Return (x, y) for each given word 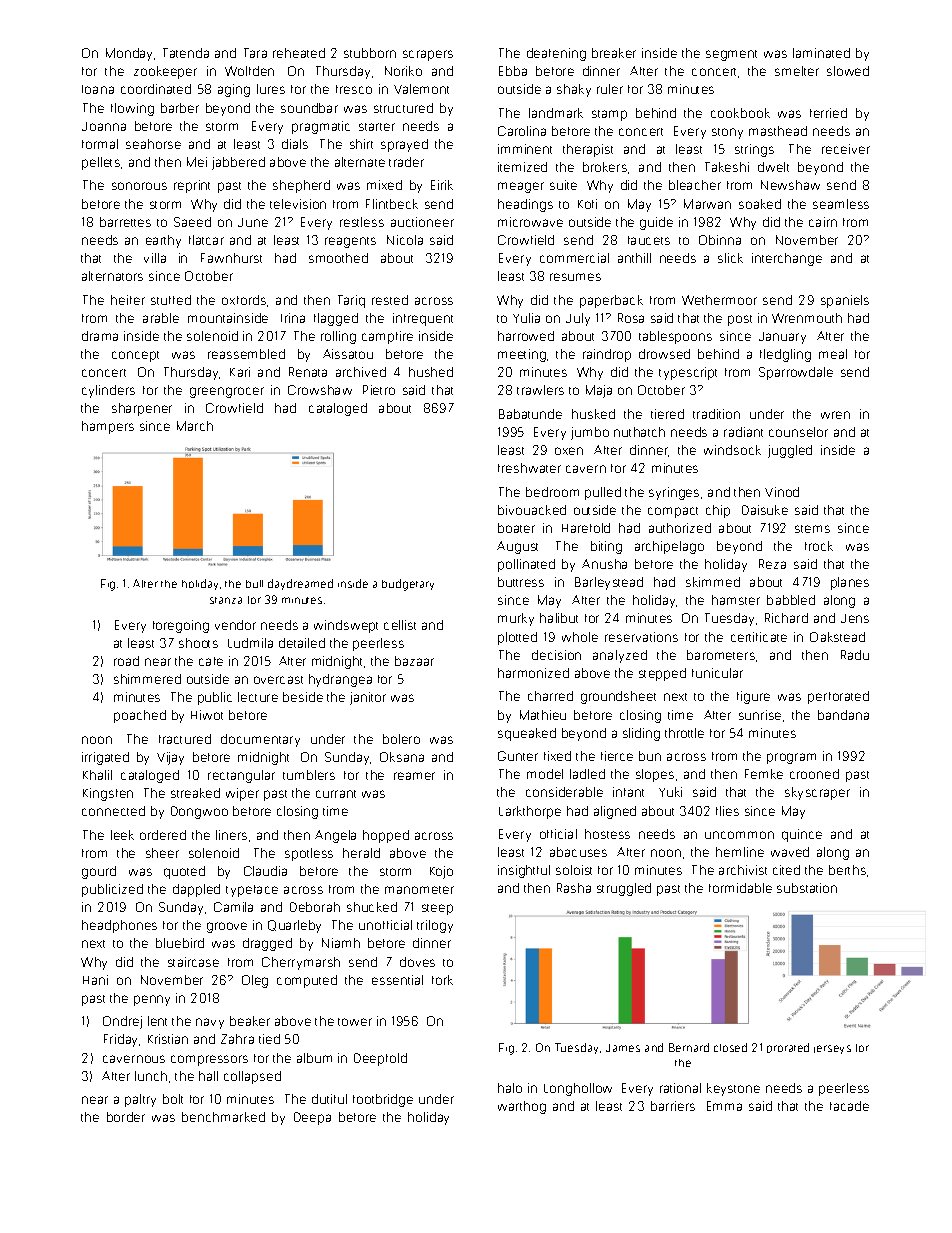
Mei (197, 162)
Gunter (518, 756)
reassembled (246, 354)
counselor (798, 432)
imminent (525, 149)
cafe (211, 661)
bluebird (180, 943)
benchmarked (223, 1117)
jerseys (832, 1049)
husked (593, 414)
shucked (372, 907)
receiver (846, 149)
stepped (662, 674)
